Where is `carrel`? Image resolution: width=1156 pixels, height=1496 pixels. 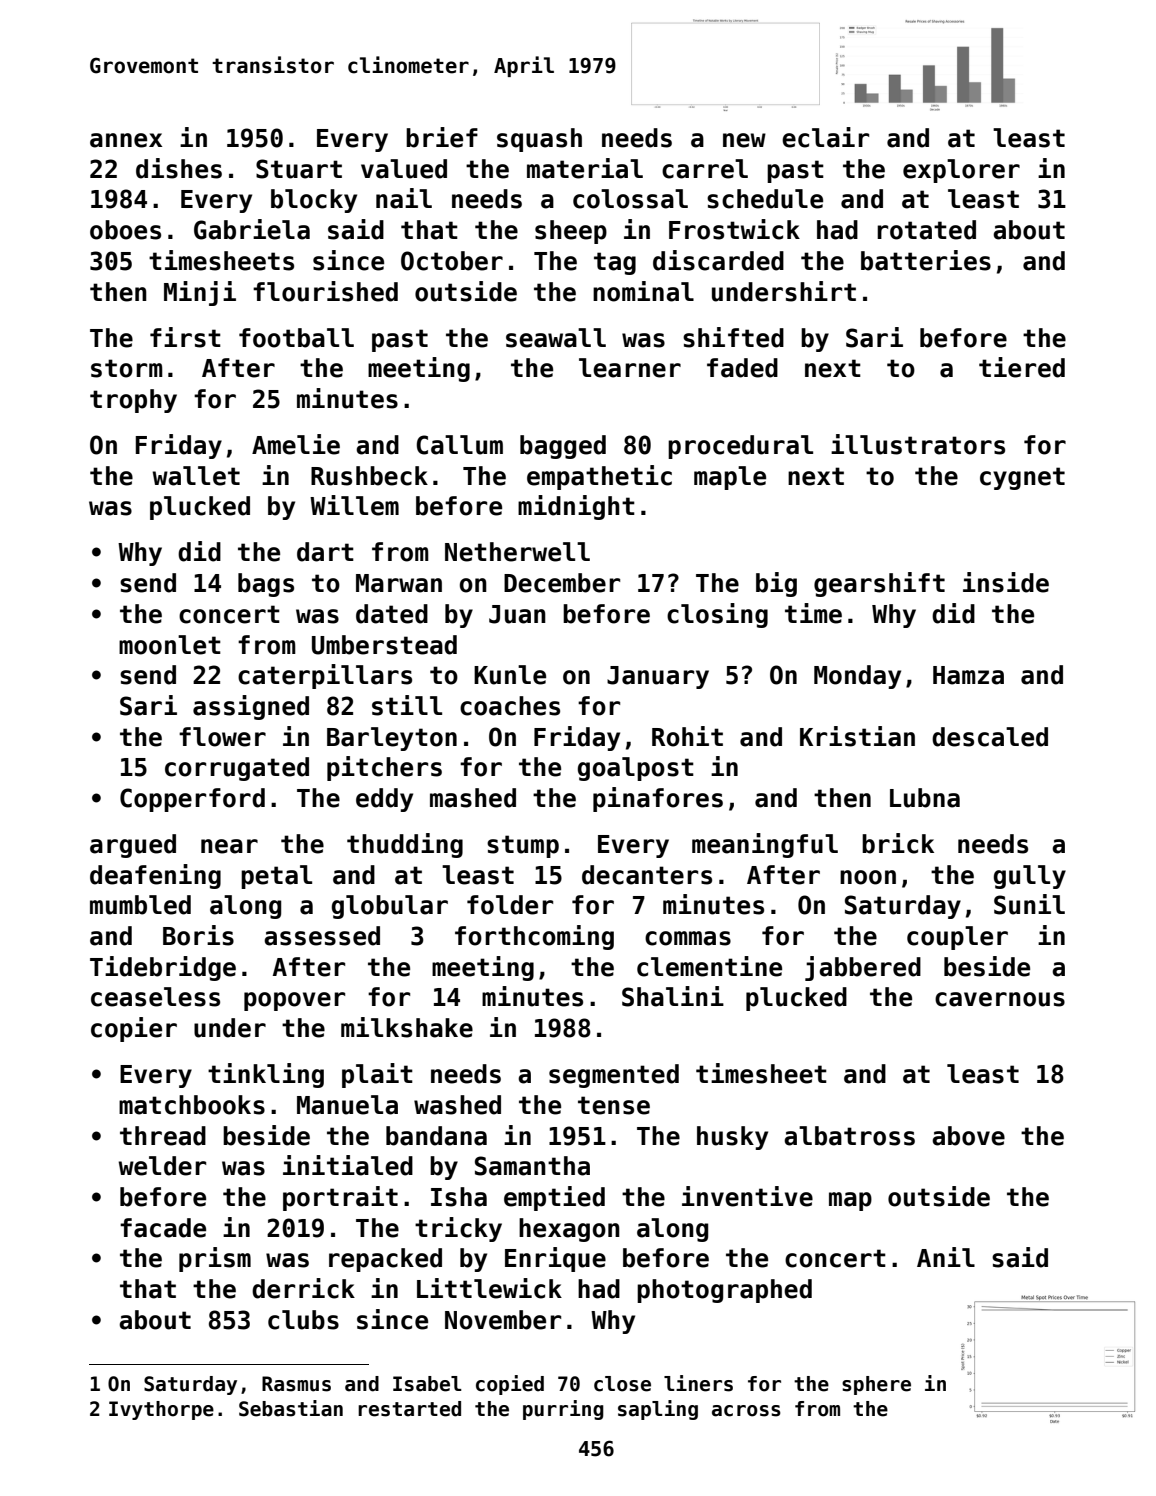 carrel is located at coordinates (705, 169).
